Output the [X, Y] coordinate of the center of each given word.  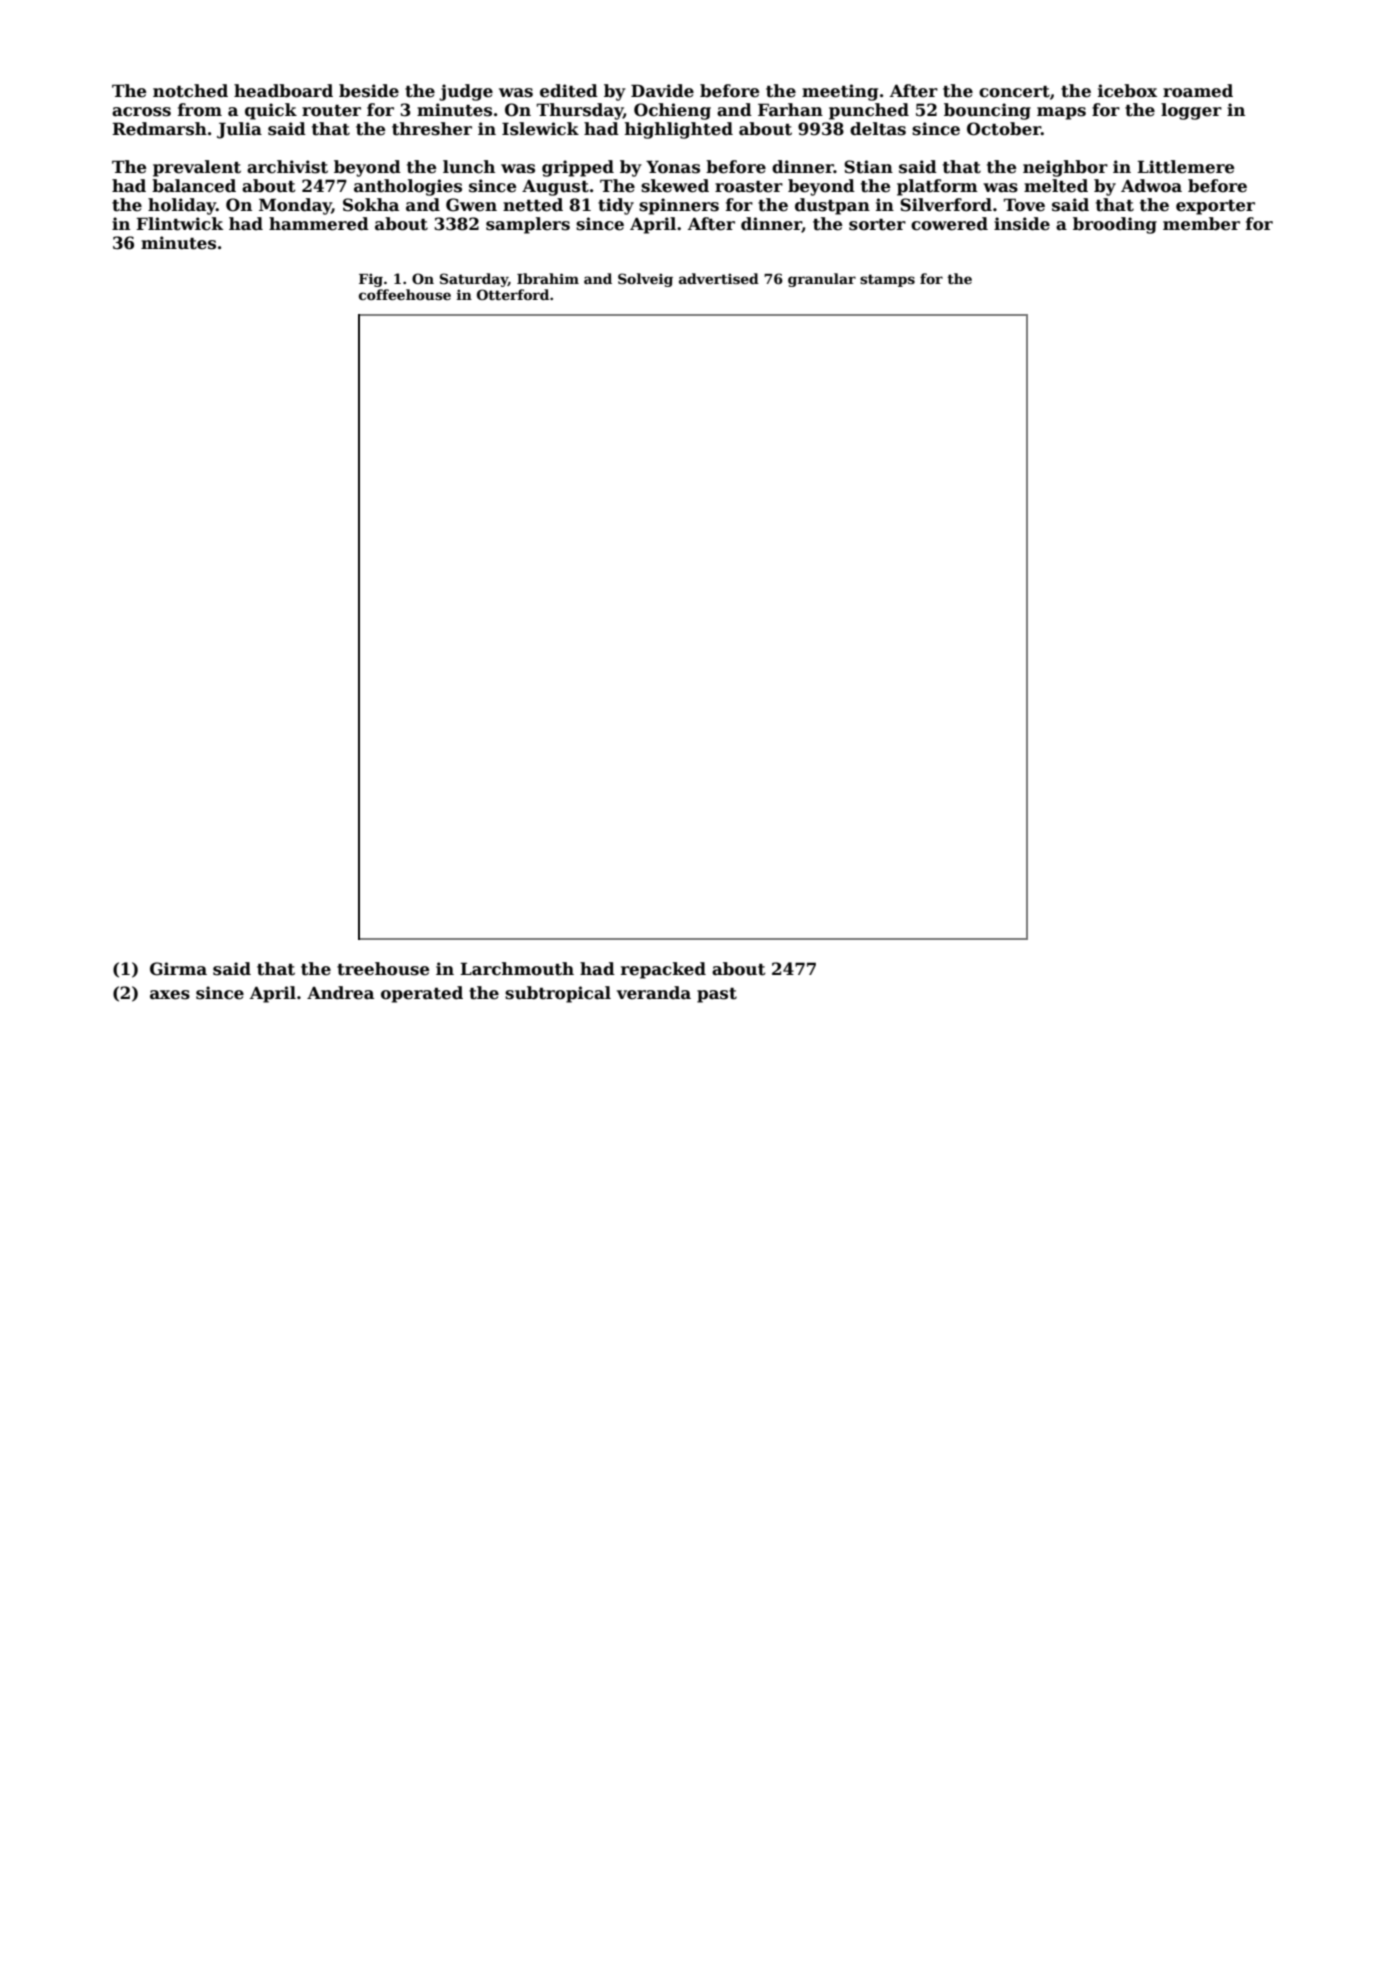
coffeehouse [405, 294]
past [717, 995]
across [141, 112]
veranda [654, 993]
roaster [749, 187]
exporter [1215, 207]
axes [170, 995]
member [1201, 224]
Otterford [513, 294]
